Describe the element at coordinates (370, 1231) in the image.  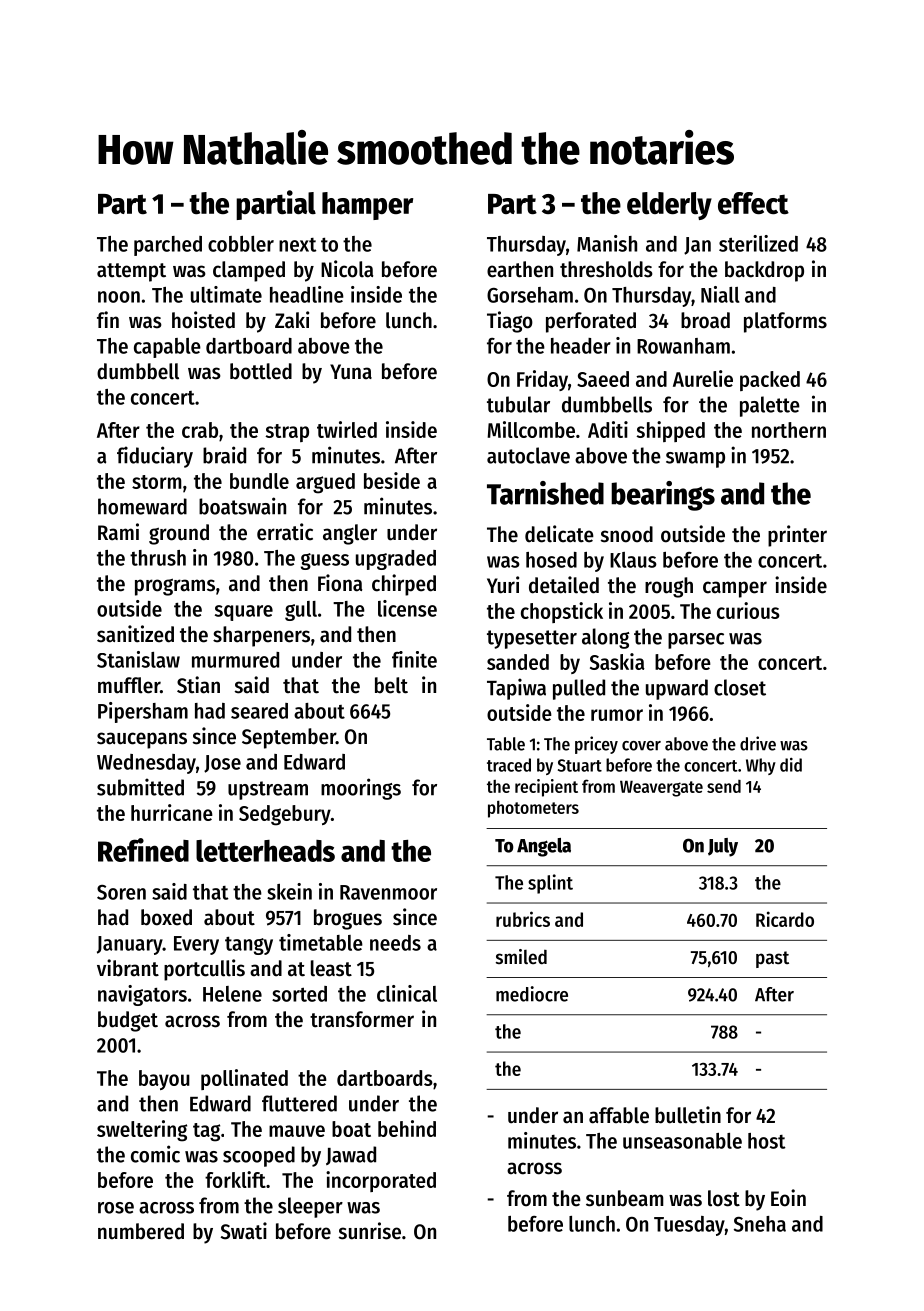
I see `sunrise` at that location.
